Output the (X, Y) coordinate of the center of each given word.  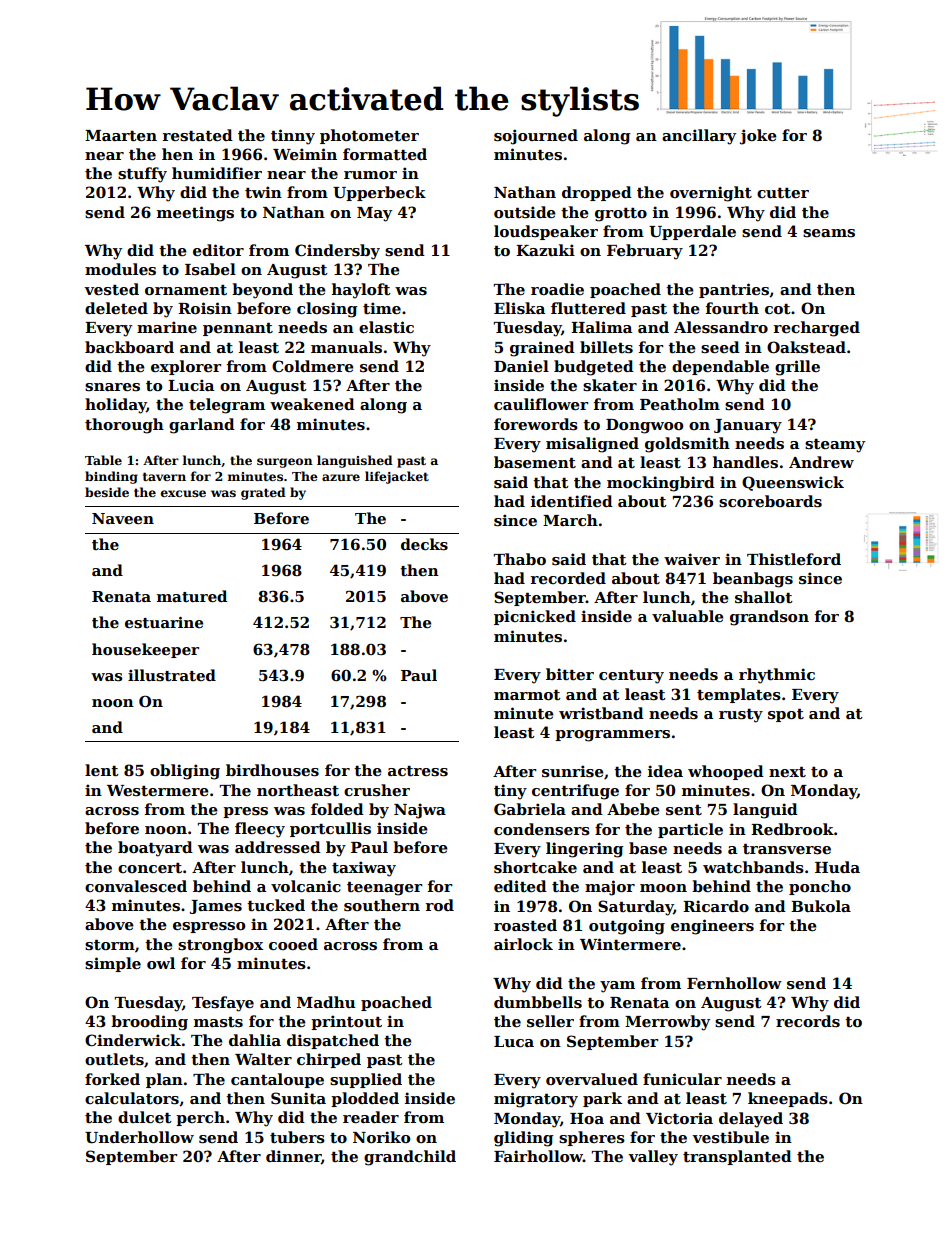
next (787, 772)
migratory (536, 1100)
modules (120, 269)
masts (218, 1022)
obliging (185, 772)
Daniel (521, 366)
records (808, 1021)
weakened (312, 404)
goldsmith (687, 445)
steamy (835, 446)
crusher (377, 790)
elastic (386, 327)
